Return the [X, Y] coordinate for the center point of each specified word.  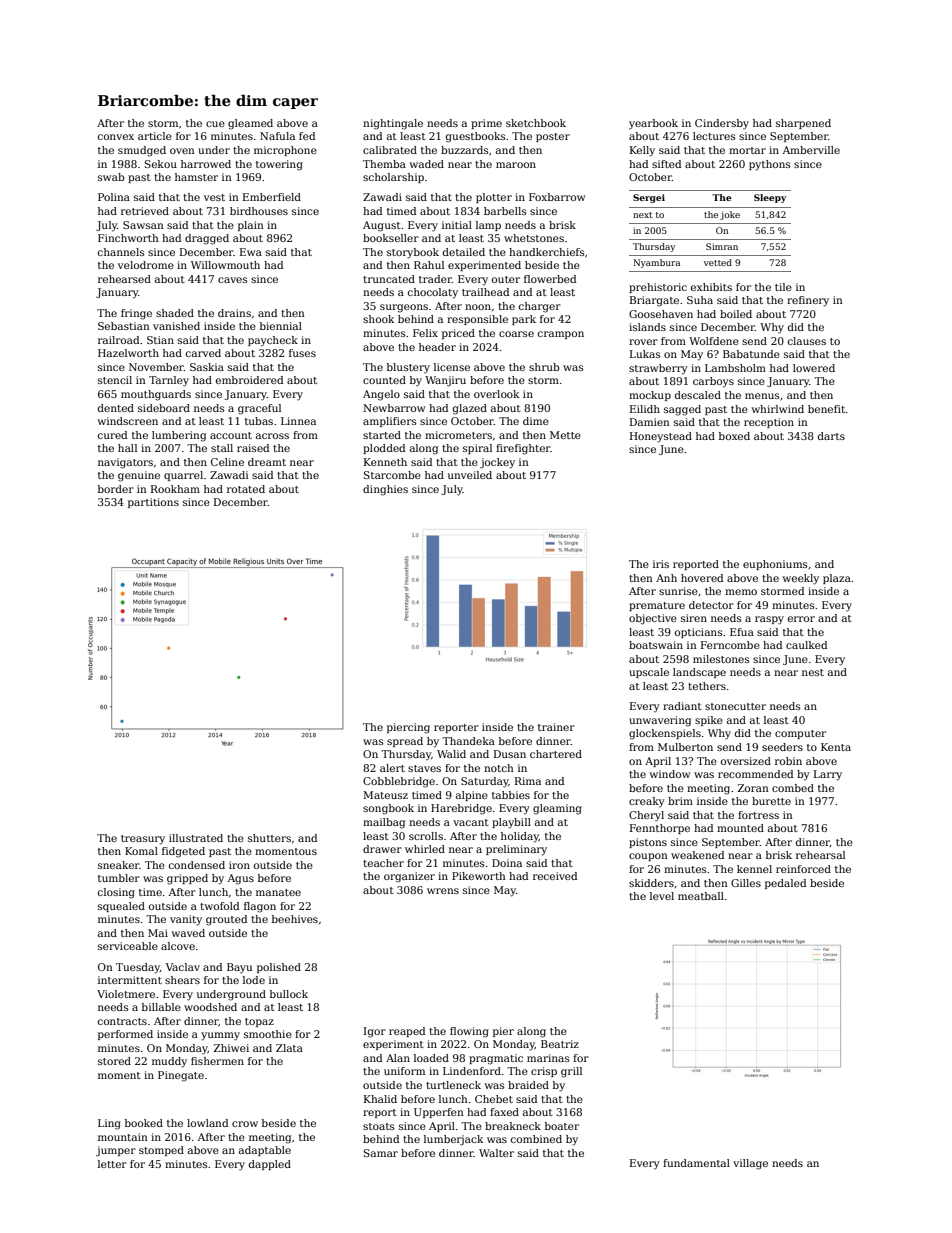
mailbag [384, 823]
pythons [769, 165]
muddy [169, 1062]
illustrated [196, 838]
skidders [651, 883]
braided [528, 1085]
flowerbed [550, 279]
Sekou [161, 164]
